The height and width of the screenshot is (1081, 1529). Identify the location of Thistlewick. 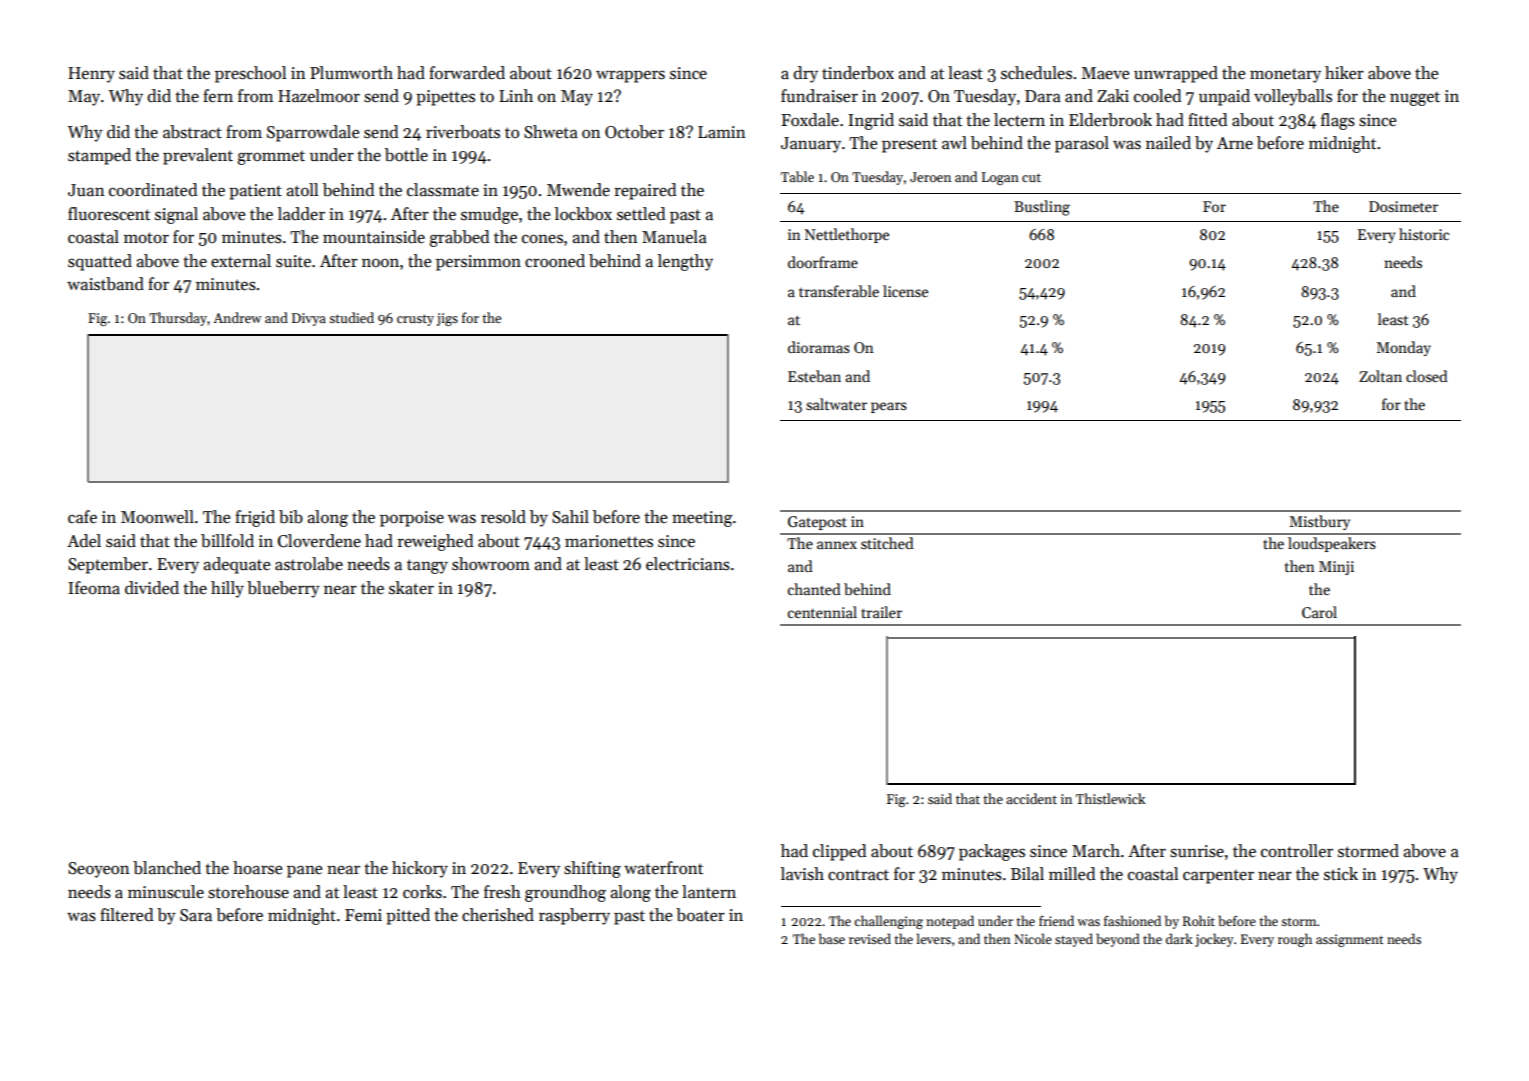
(1110, 798).
